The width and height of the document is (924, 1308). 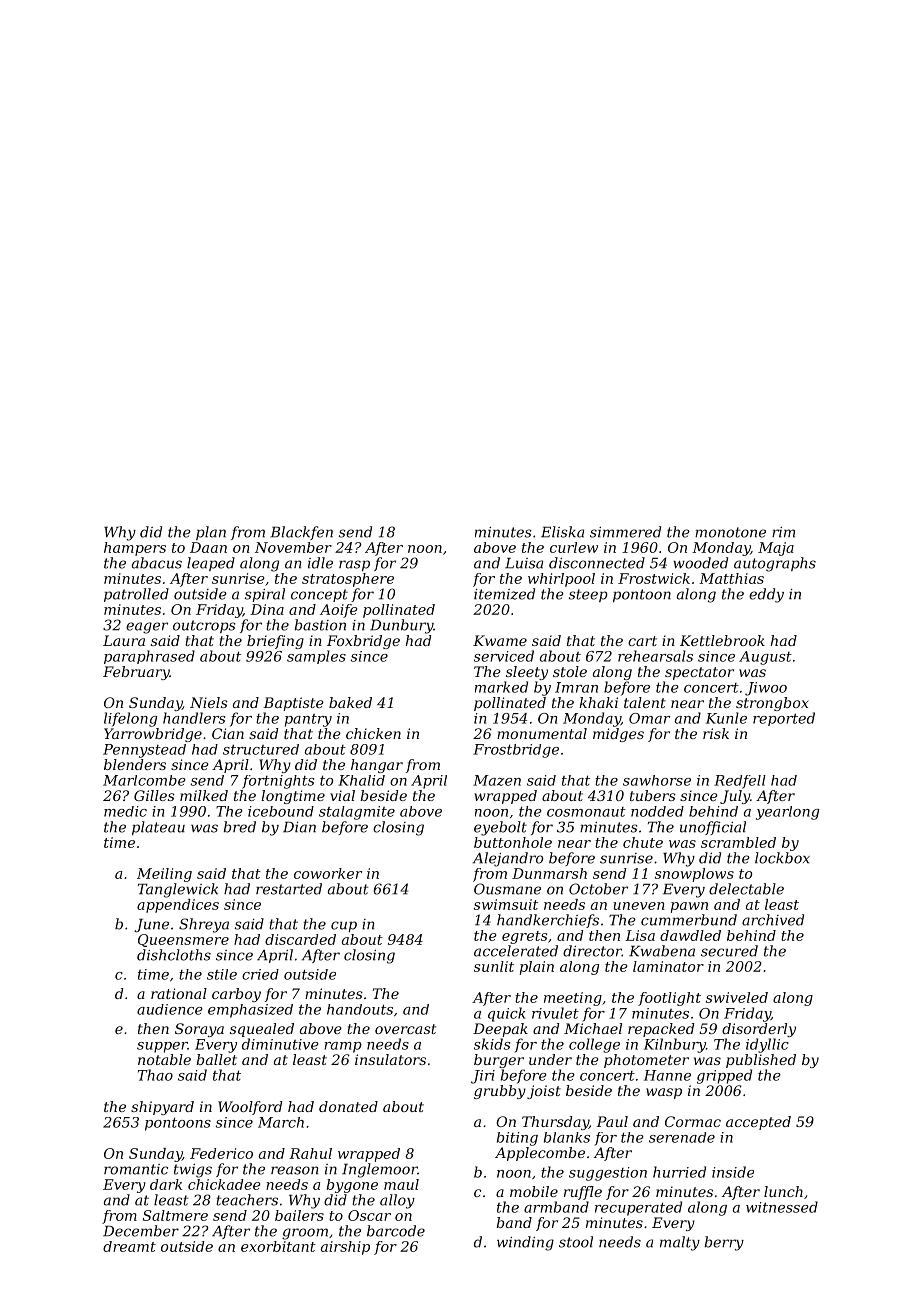 I want to click on wooded, so click(x=700, y=563).
